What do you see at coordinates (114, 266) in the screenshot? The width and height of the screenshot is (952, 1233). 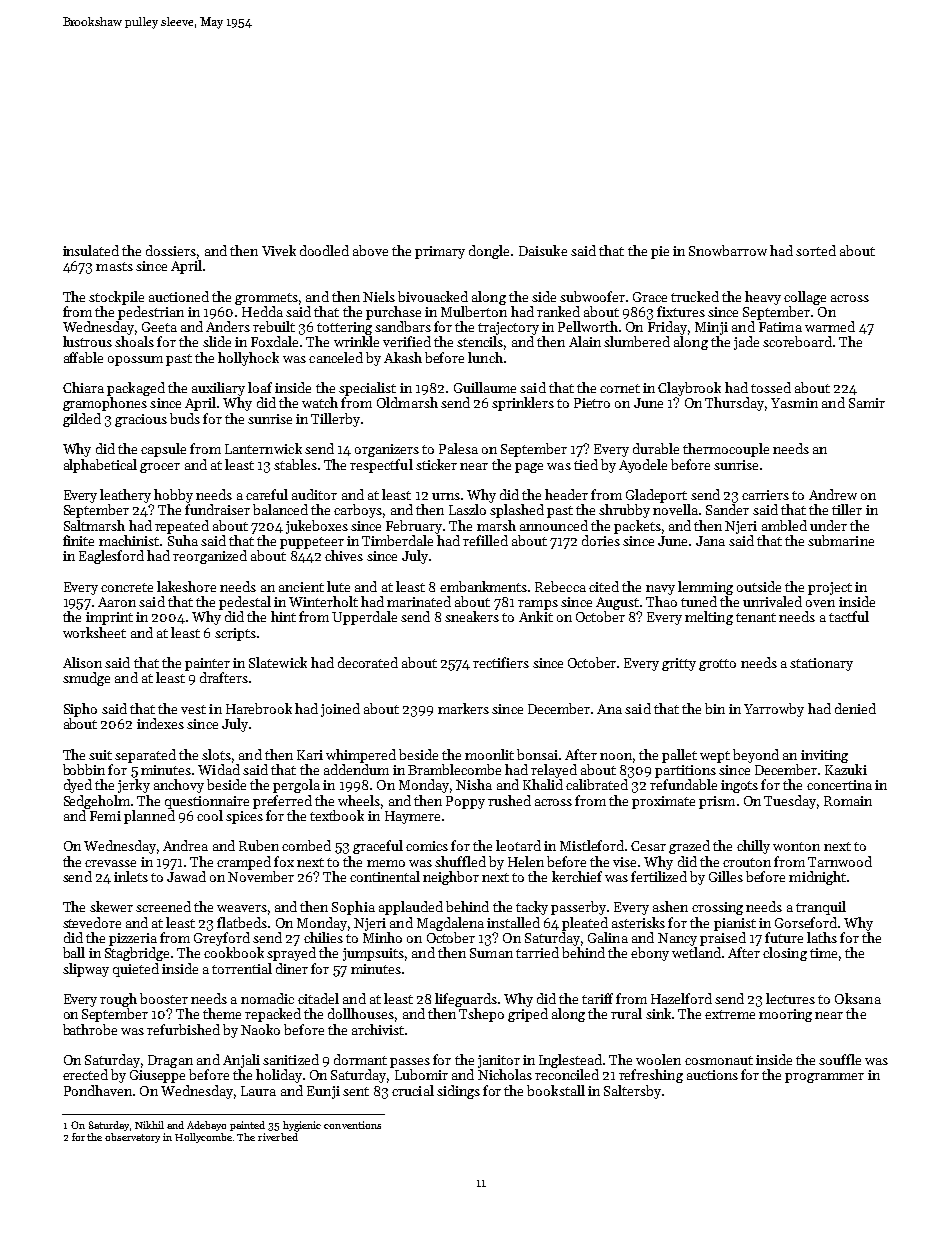 I see `masts` at bounding box center [114, 266].
